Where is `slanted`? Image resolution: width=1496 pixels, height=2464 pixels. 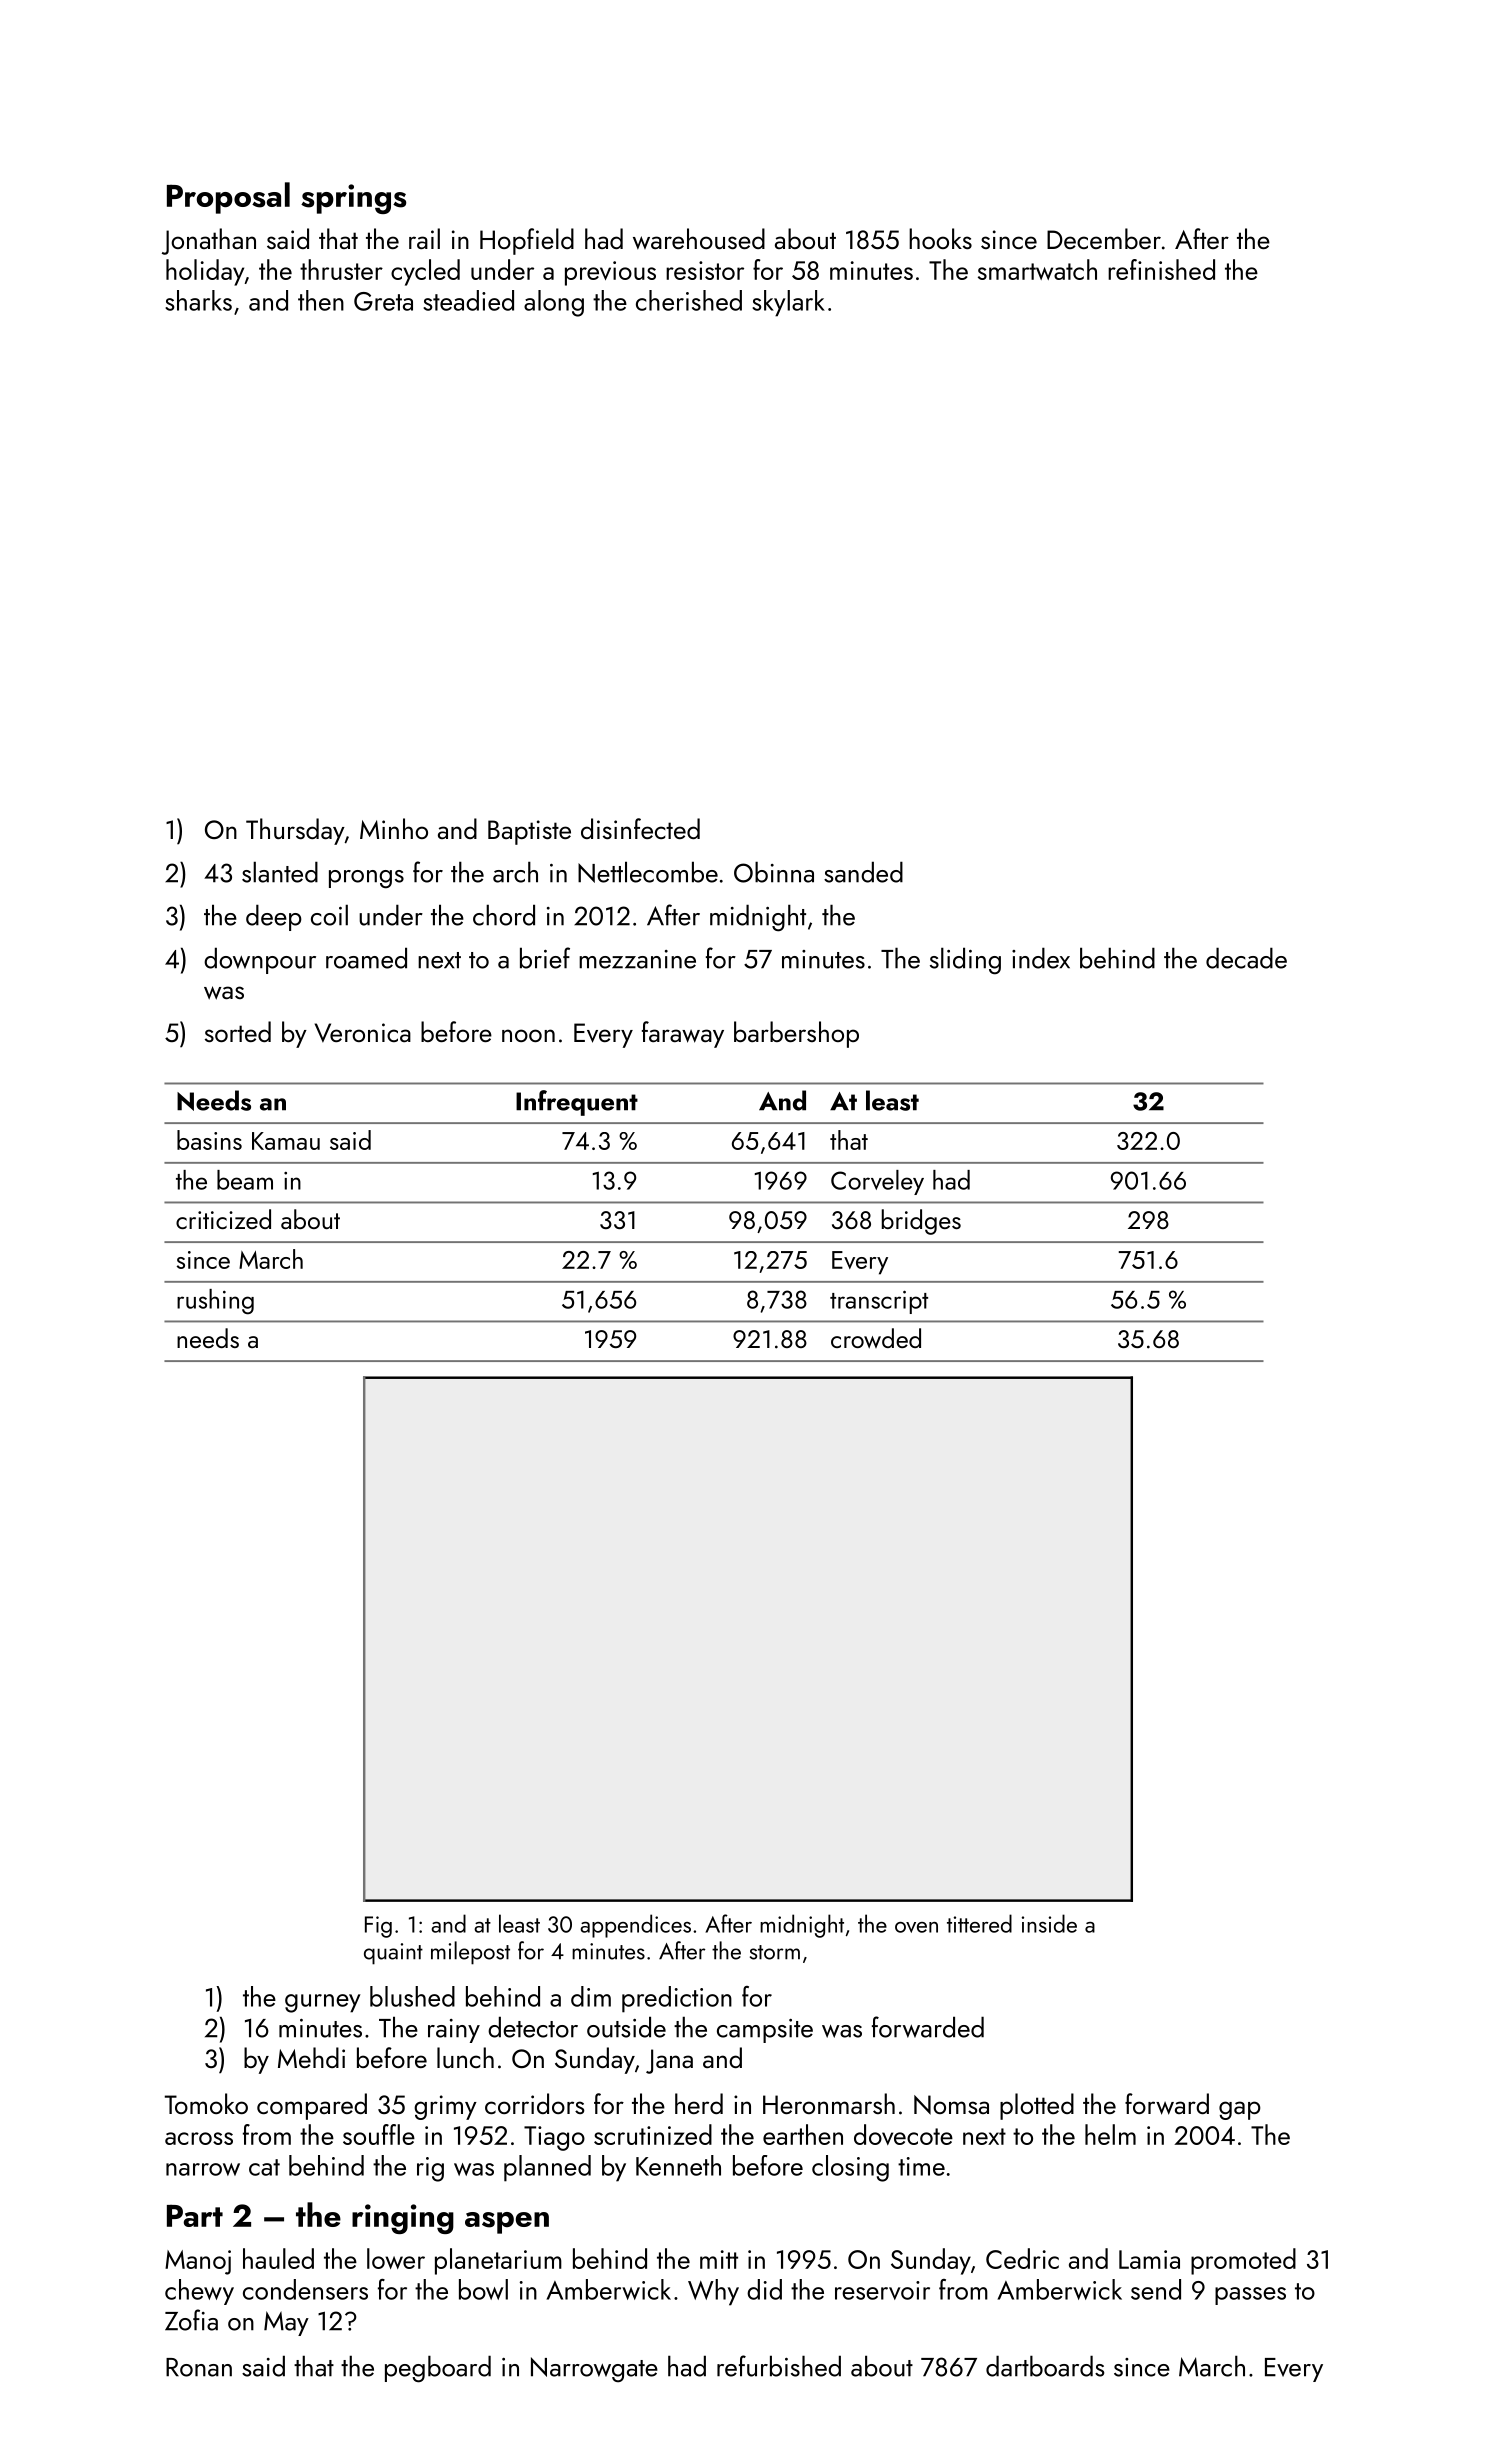 slanted is located at coordinates (280, 872).
